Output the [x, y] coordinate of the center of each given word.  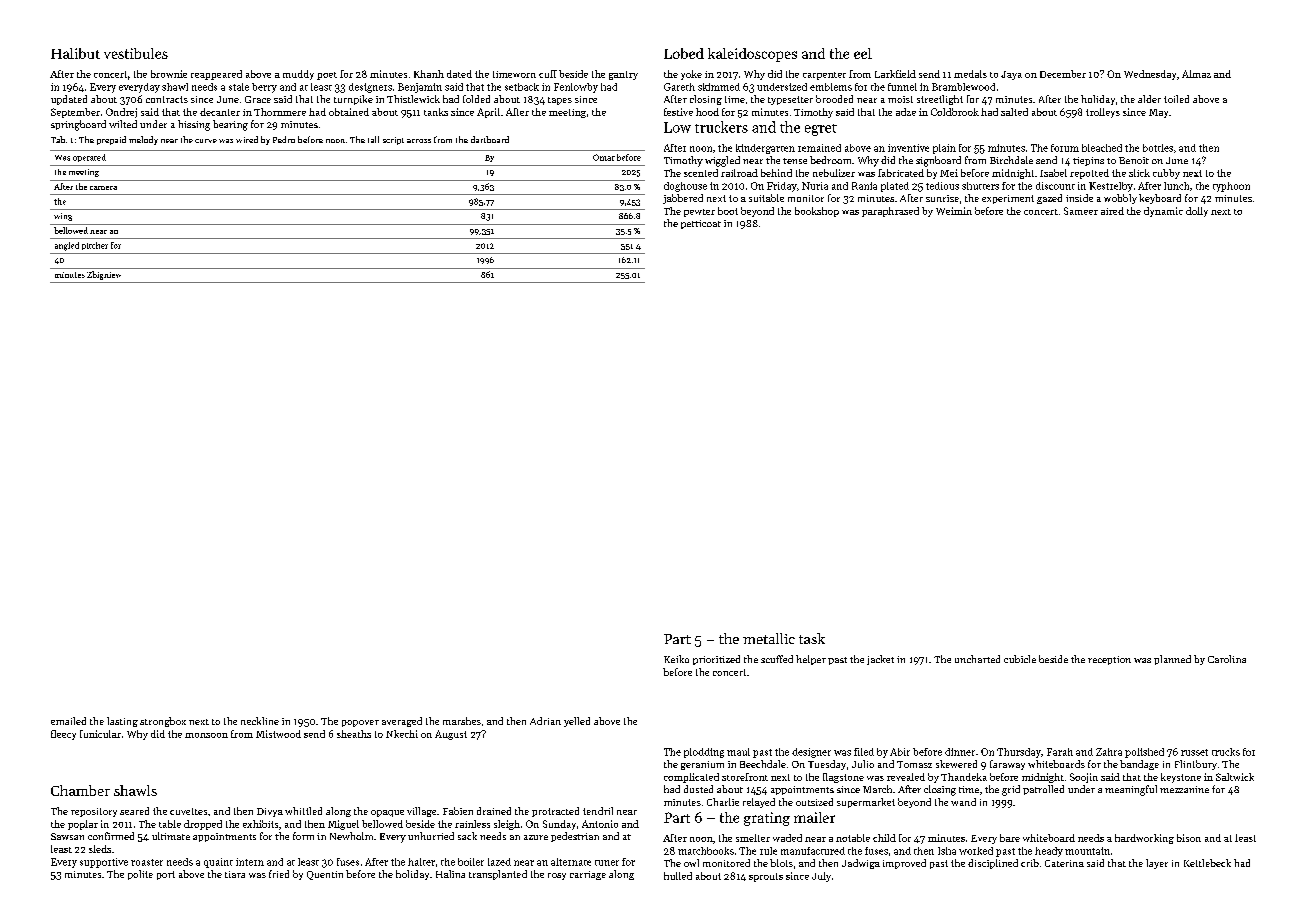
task [812, 638]
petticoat [701, 224]
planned [1172, 660]
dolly [1197, 212]
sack [467, 836]
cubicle [1020, 659]
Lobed [684, 53]
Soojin [1084, 778]
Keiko [676, 659]
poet [327, 76]
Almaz [1196, 74]
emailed [68, 721]
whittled [303, 811]
